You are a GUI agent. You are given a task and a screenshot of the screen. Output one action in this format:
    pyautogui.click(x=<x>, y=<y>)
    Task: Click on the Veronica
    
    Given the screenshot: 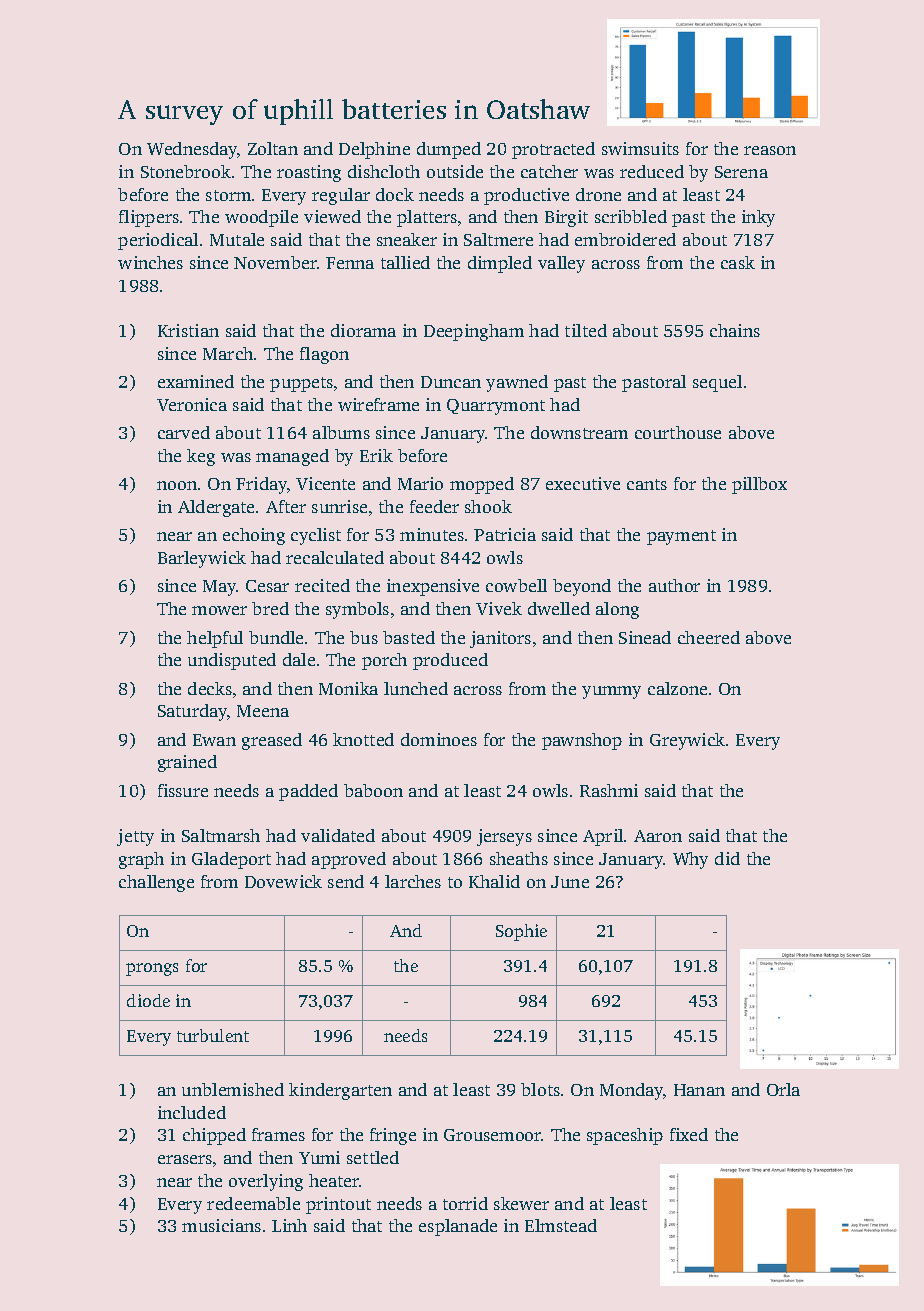 What is the action you would take?
    pyautogui.click(x=192, y=404)
